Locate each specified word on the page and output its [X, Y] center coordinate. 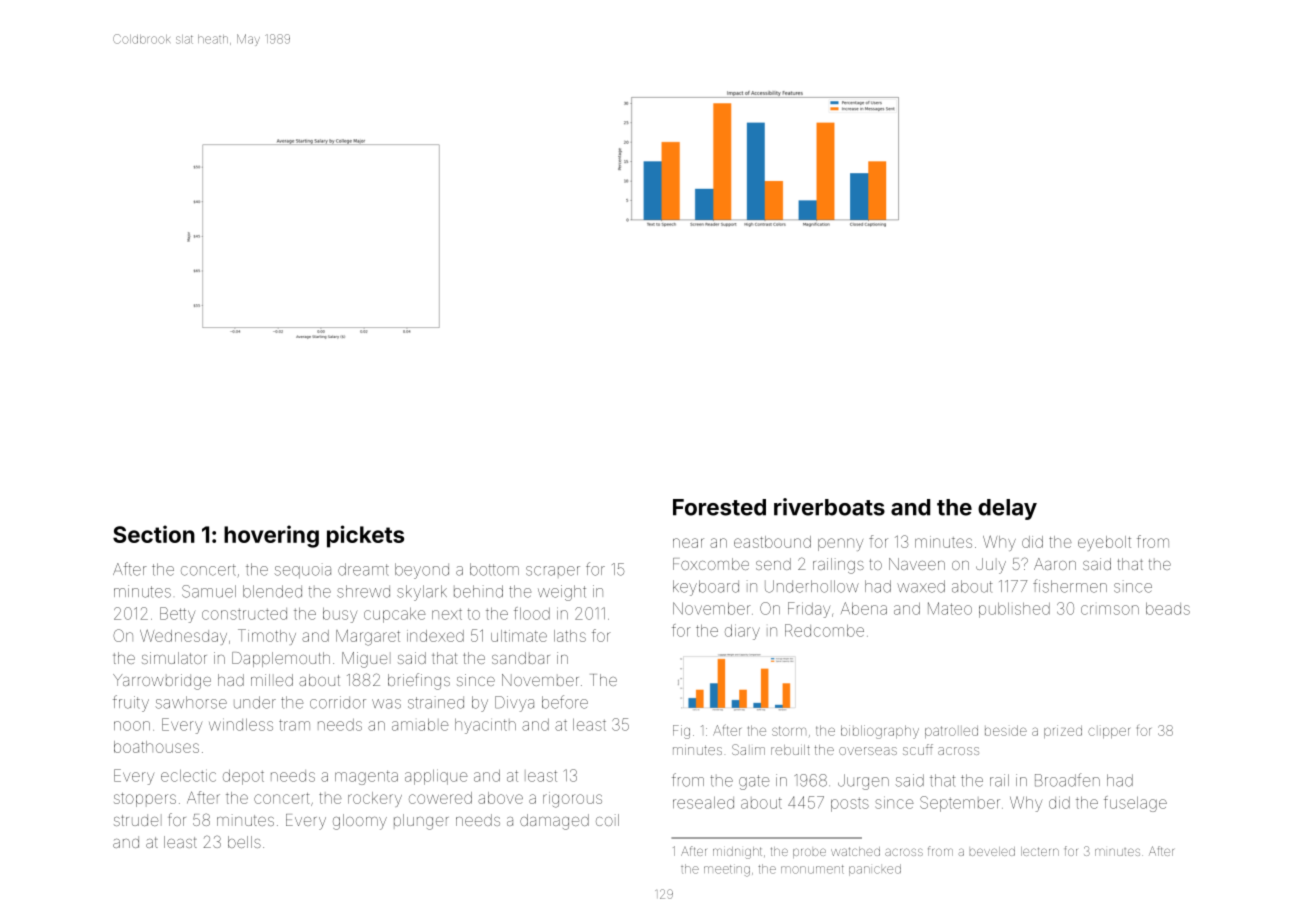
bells [244, 842]
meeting [727, 871]
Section [154, 534]
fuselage [1135, 804]
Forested [719, 507]
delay [1007, 509]
